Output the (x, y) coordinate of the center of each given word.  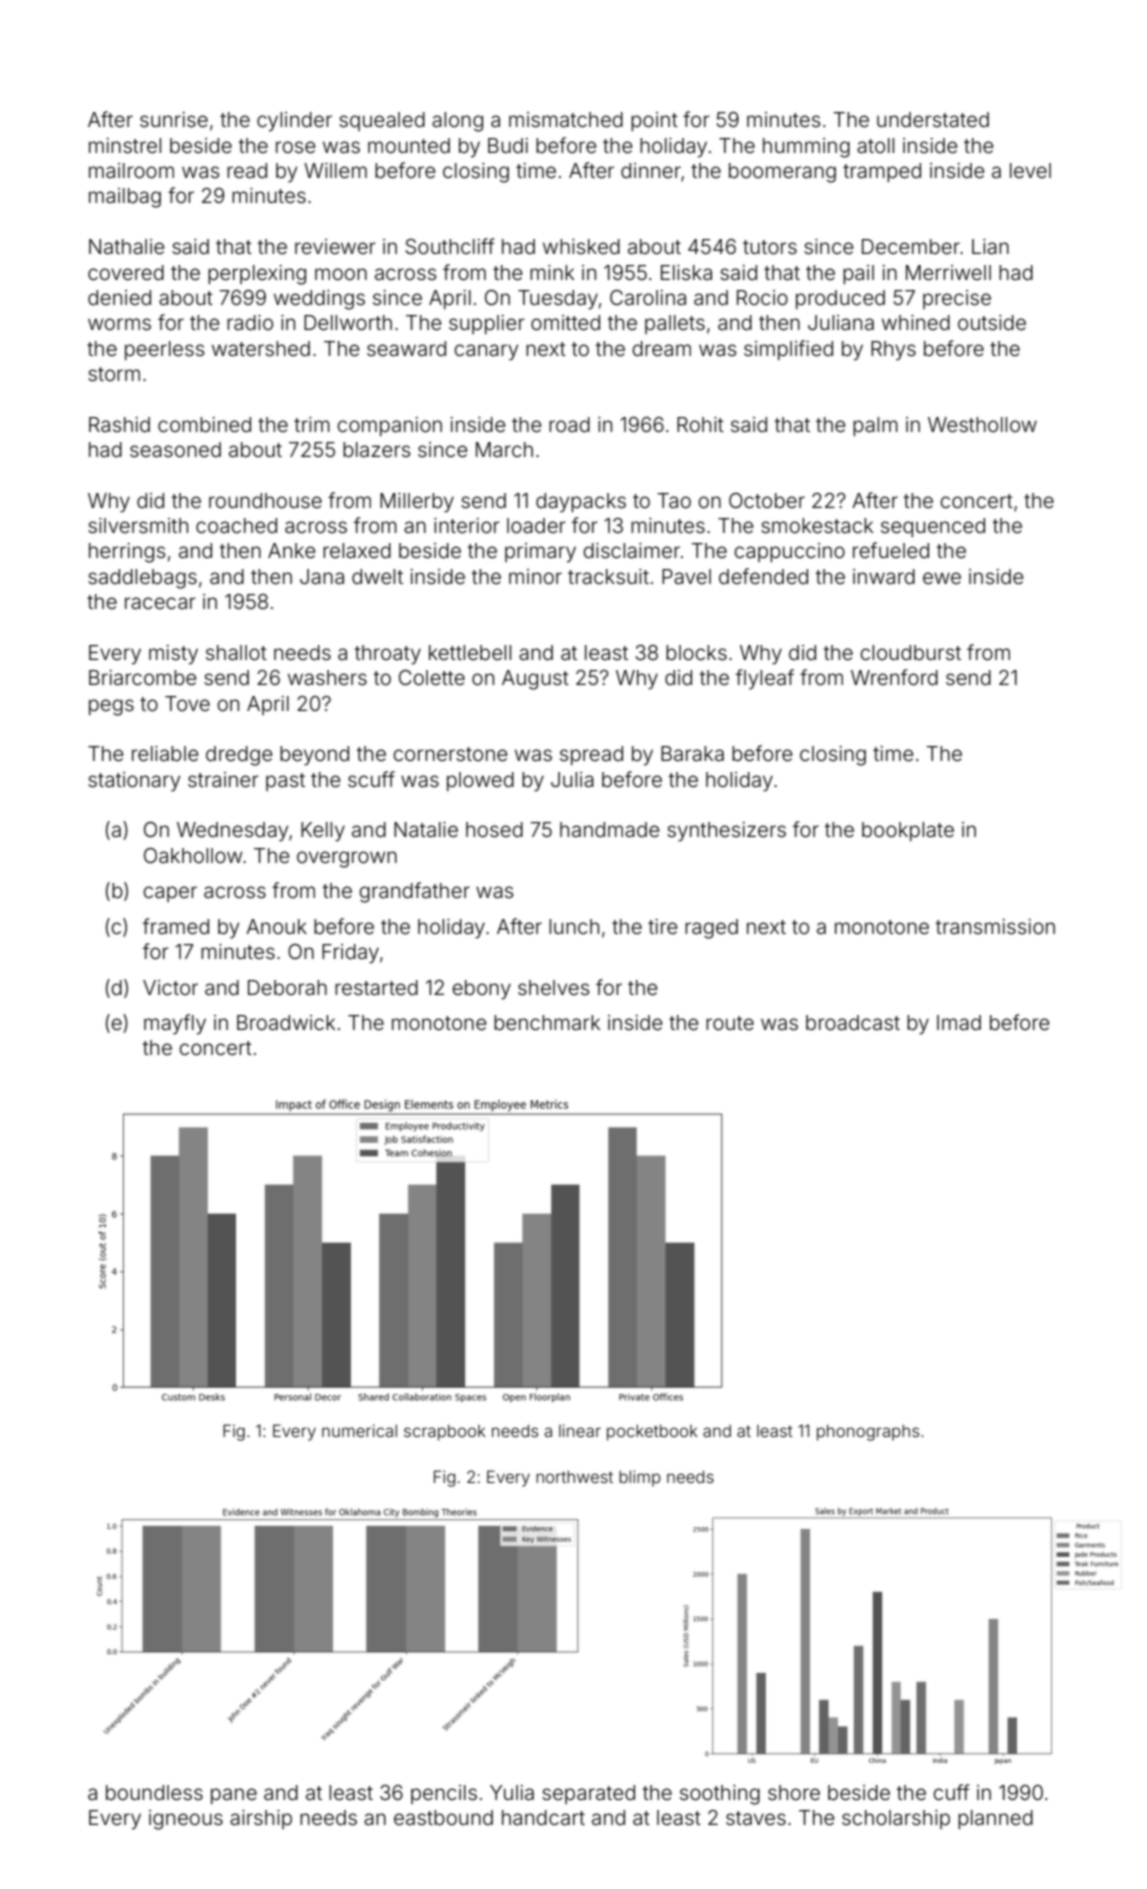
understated (933, 119)
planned (995, 1819)
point (654, 121)
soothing (720, 1795)
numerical (359, 1430)
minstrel (125, 145)
